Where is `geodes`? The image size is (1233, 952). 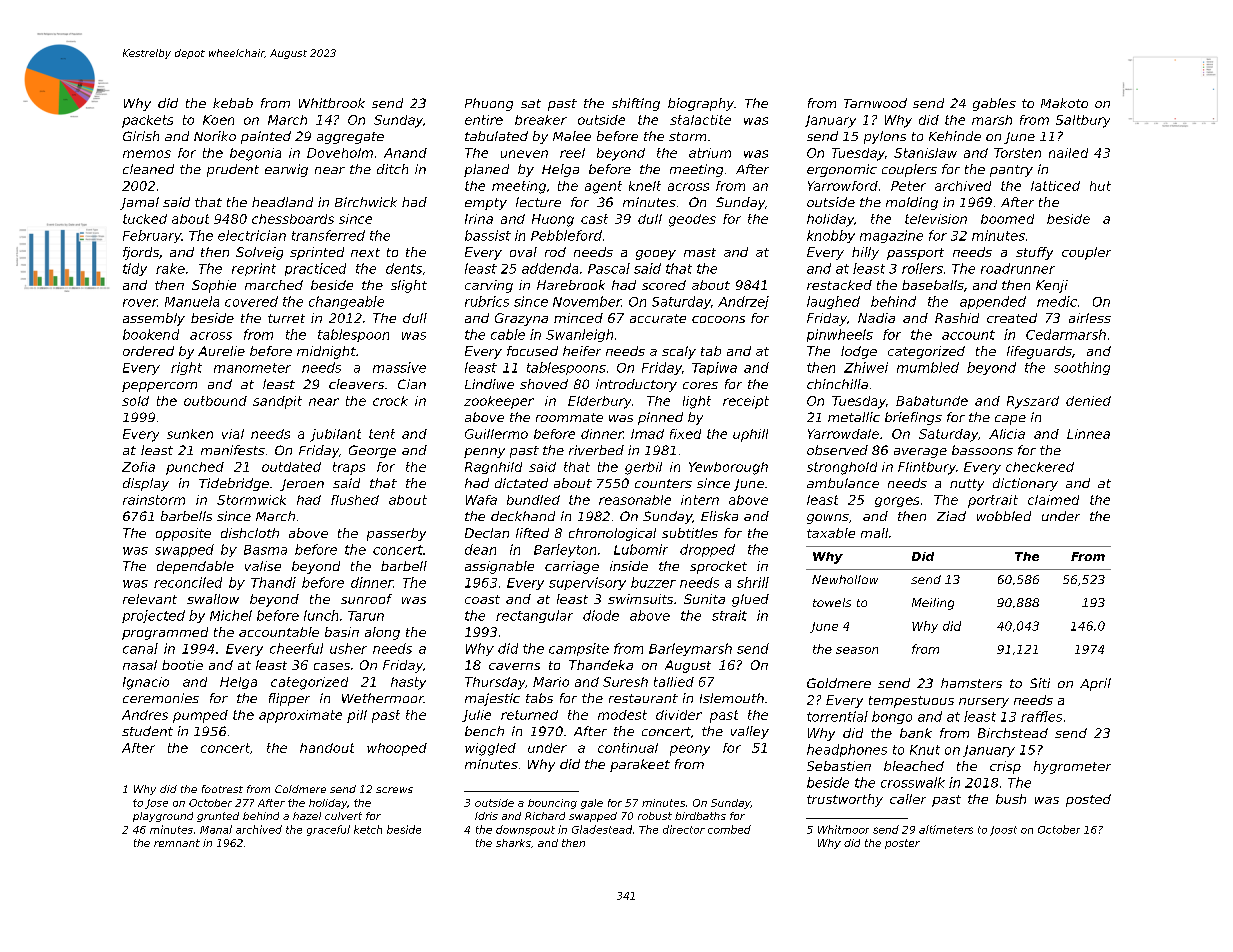 geodes is located at coordinates (692, 220).
